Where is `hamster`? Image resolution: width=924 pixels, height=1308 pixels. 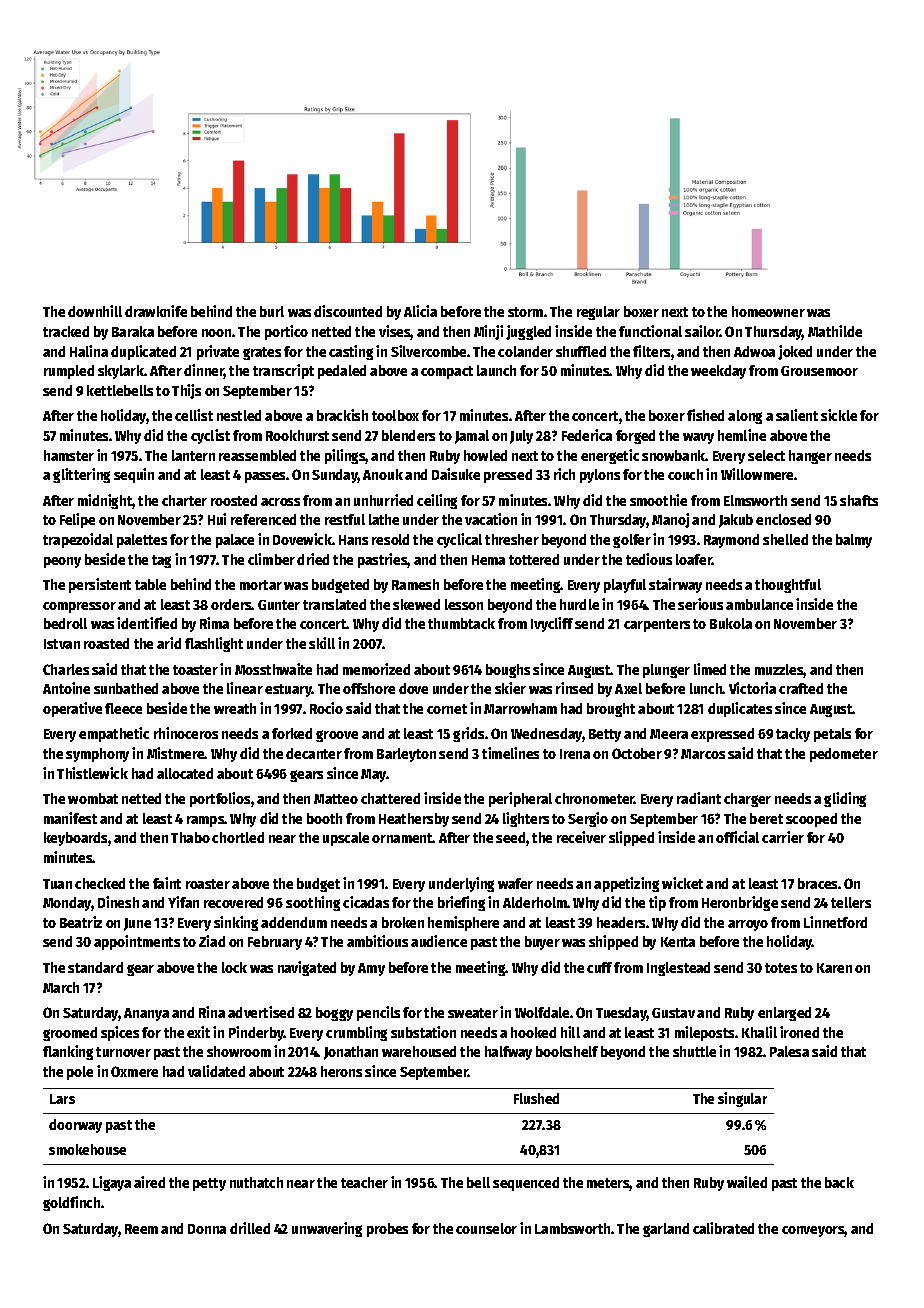 hamster is located at coordinates (69, 455).
